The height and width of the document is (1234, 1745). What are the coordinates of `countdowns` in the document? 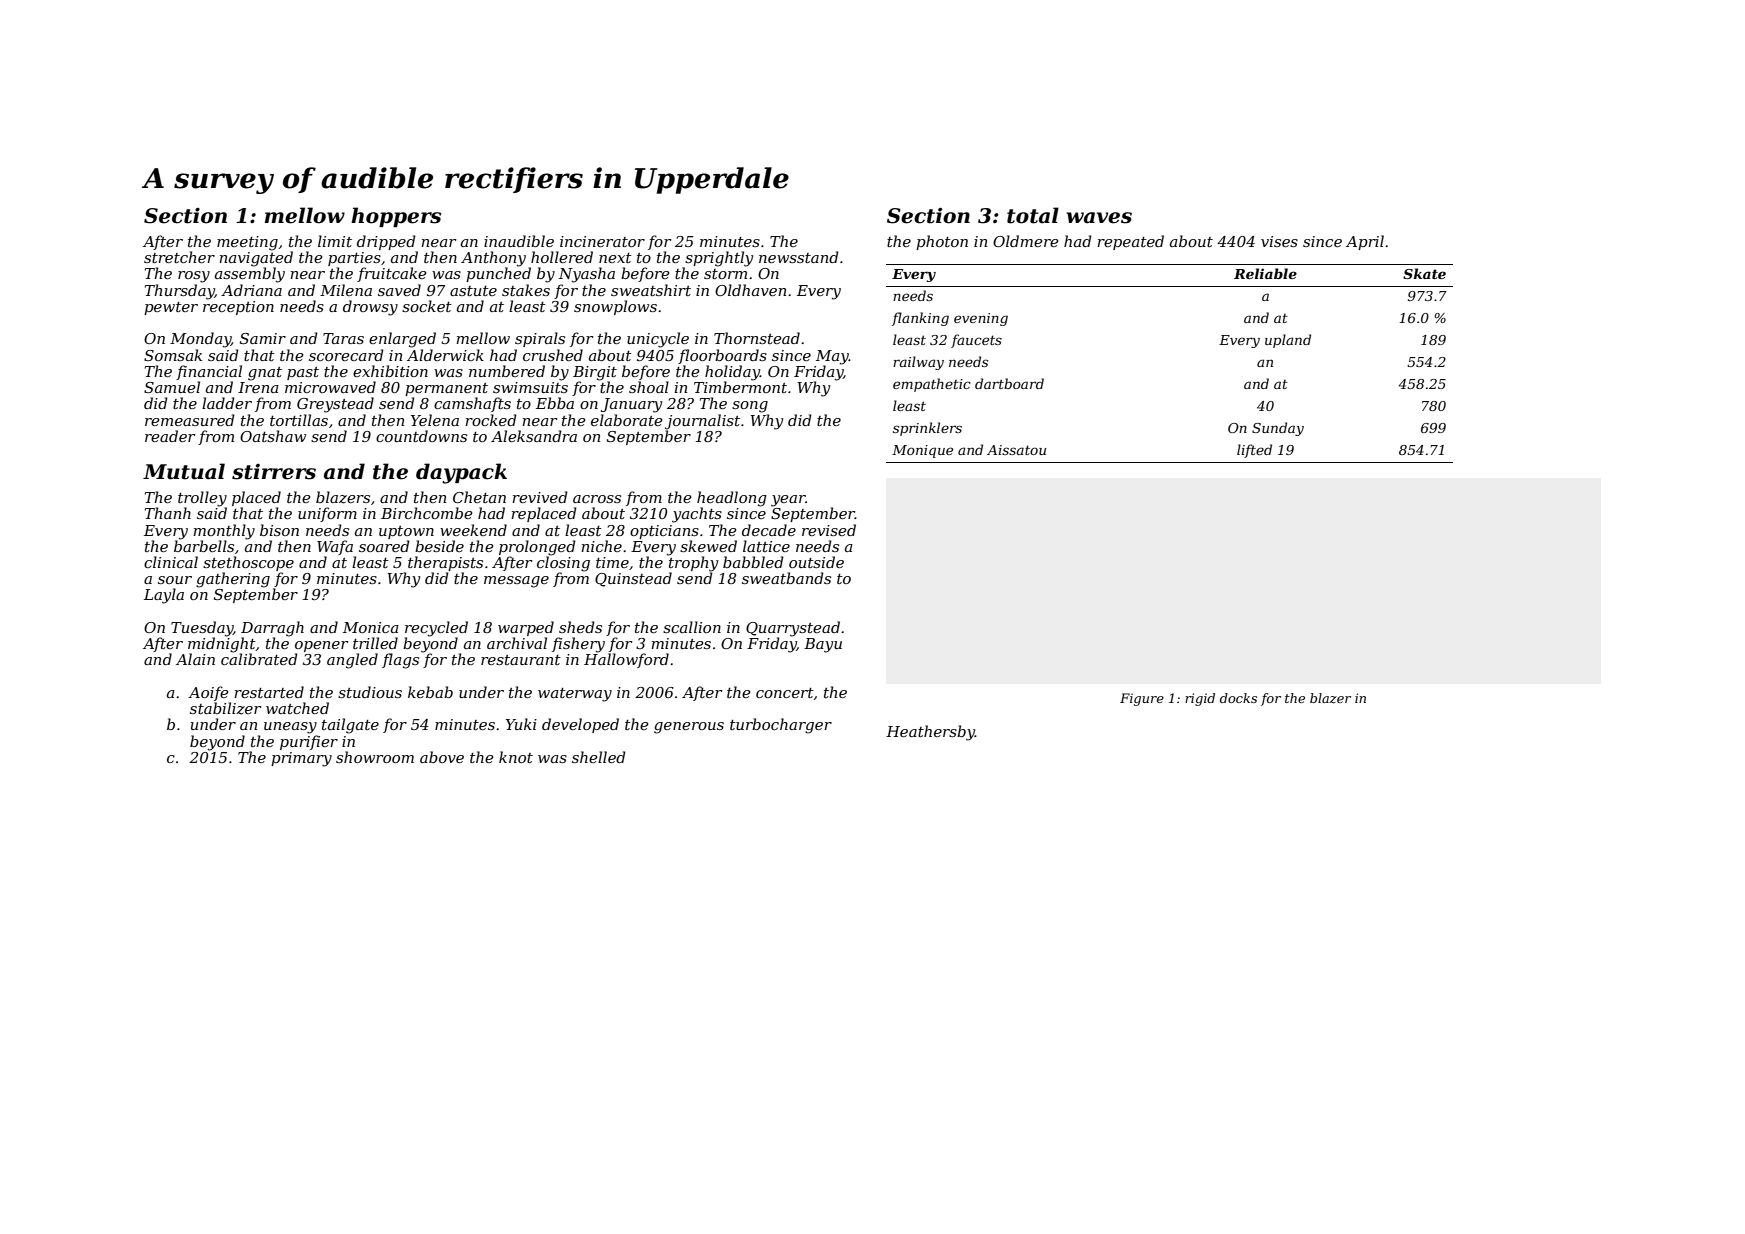 It's located at (421, 436).
